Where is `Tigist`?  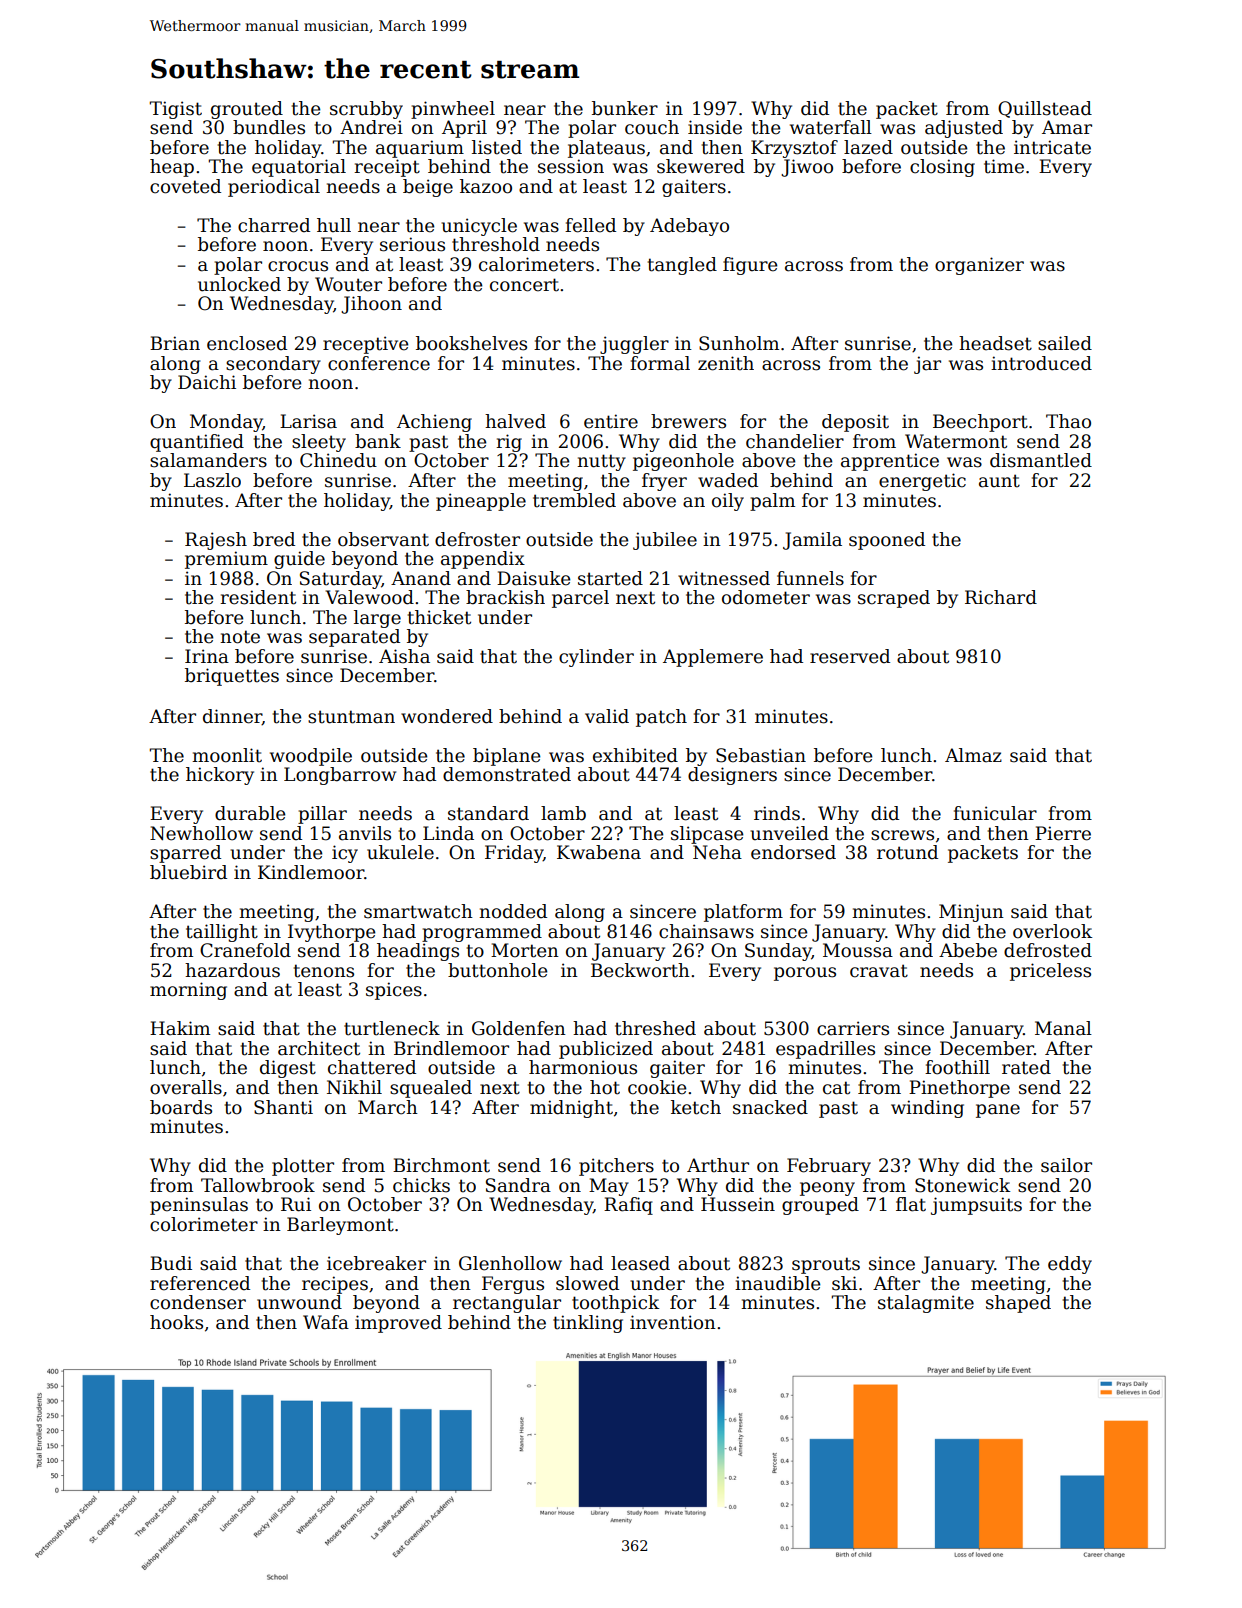 Tigist is located at coordinates (175, 110).
